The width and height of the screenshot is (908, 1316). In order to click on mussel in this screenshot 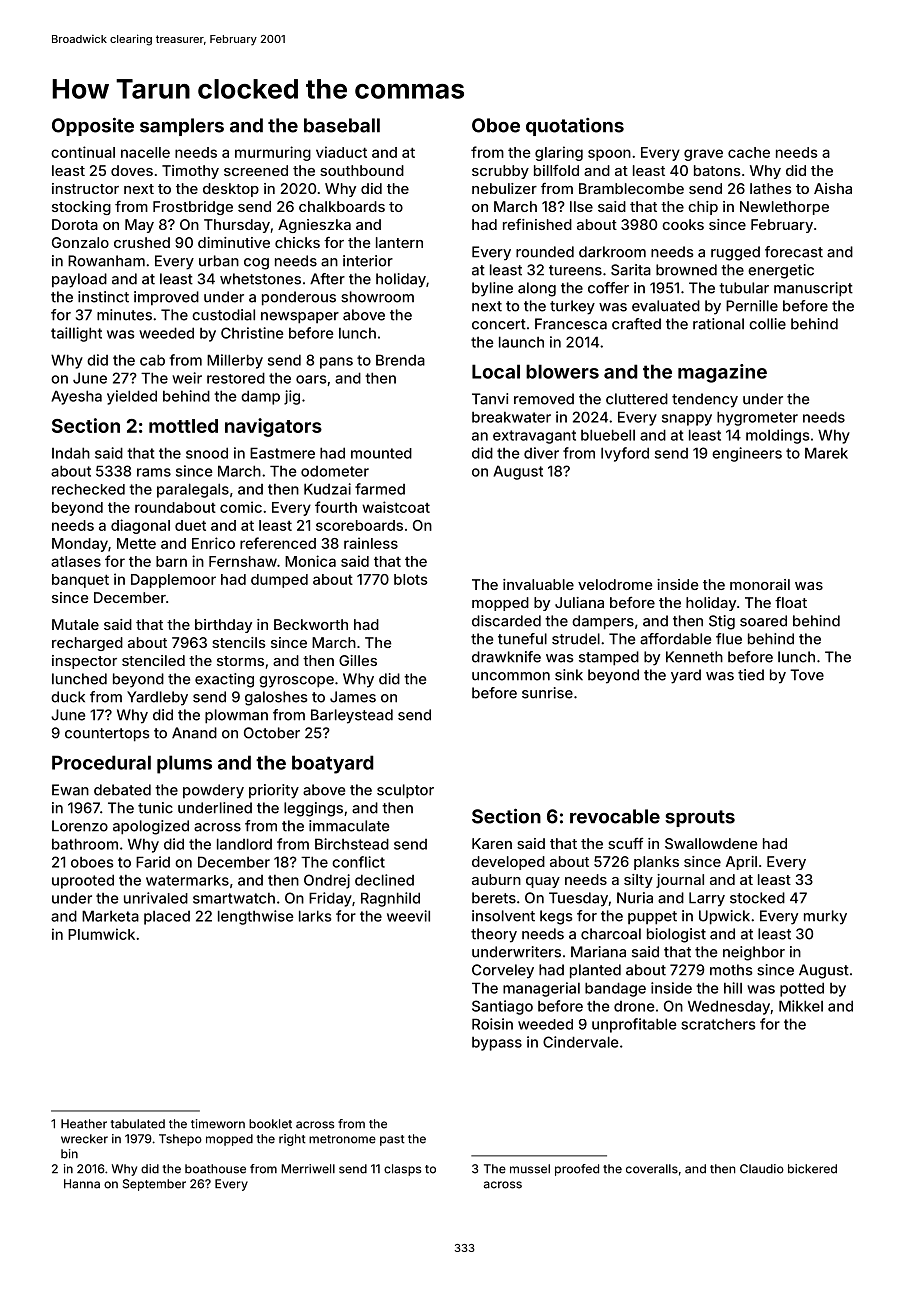, I will do `click(530, 1169)`.
